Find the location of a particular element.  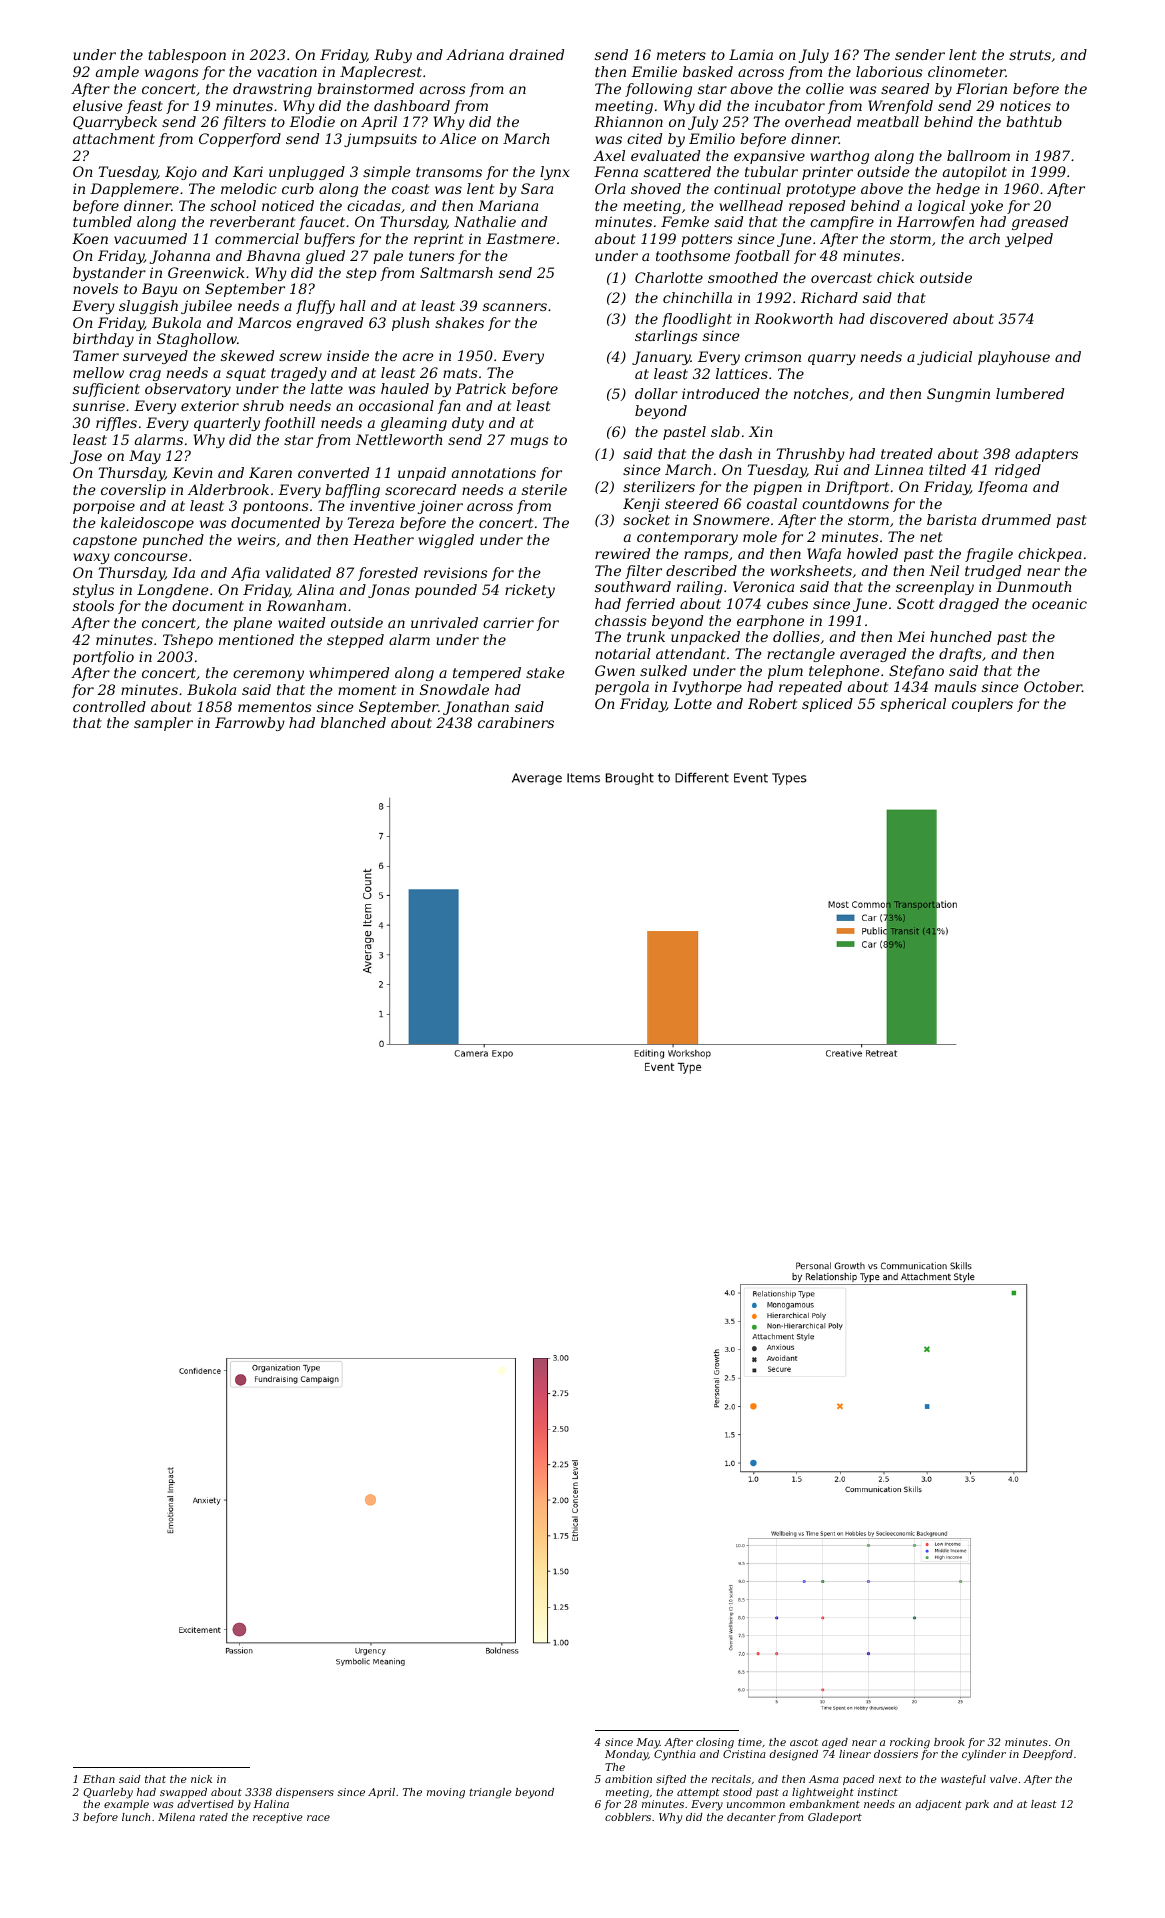

railing is located at coordinates (700, 588).
